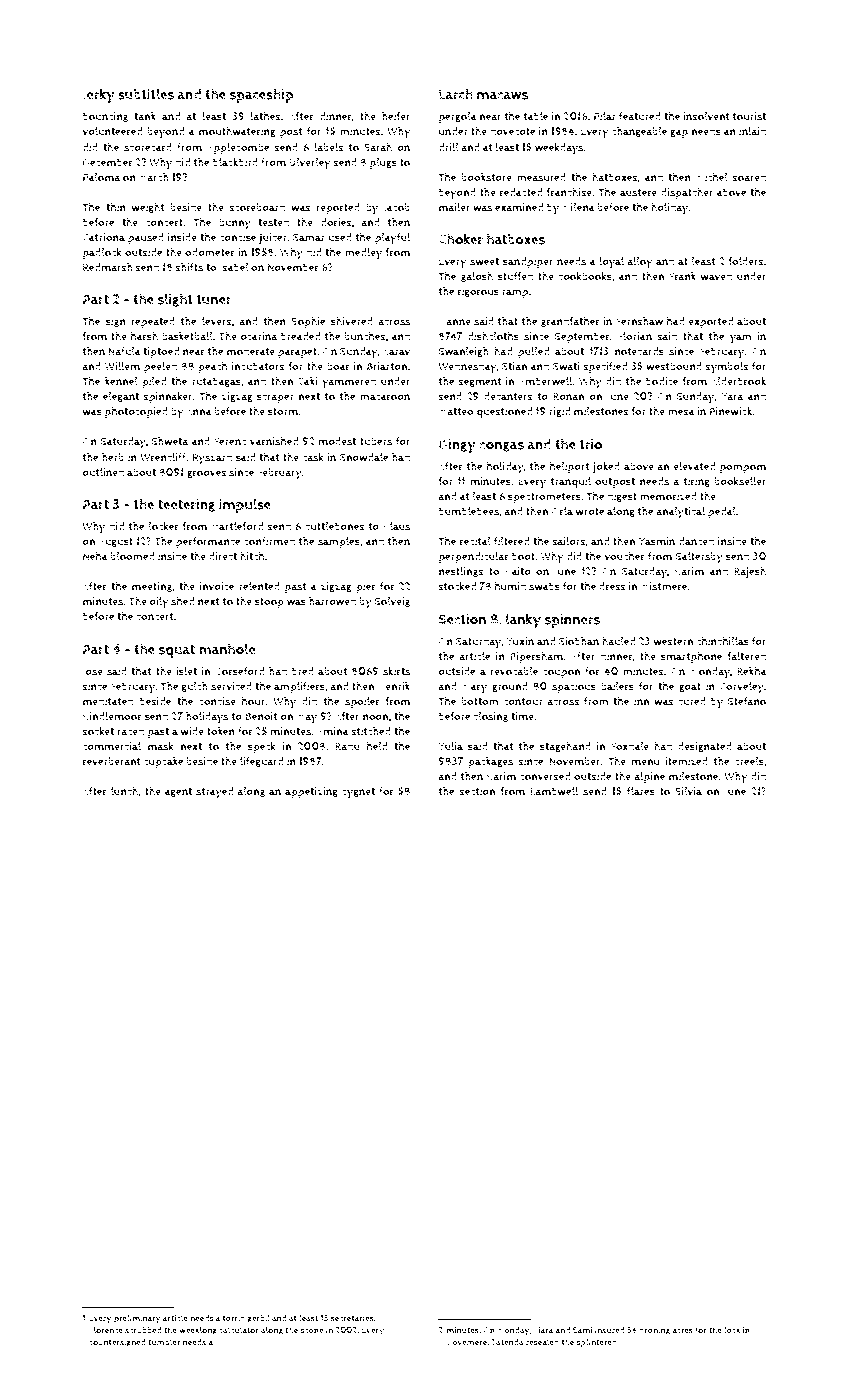 The height and width of the page is (1400, 849). I want to click on hitch, so click(252, 556).
